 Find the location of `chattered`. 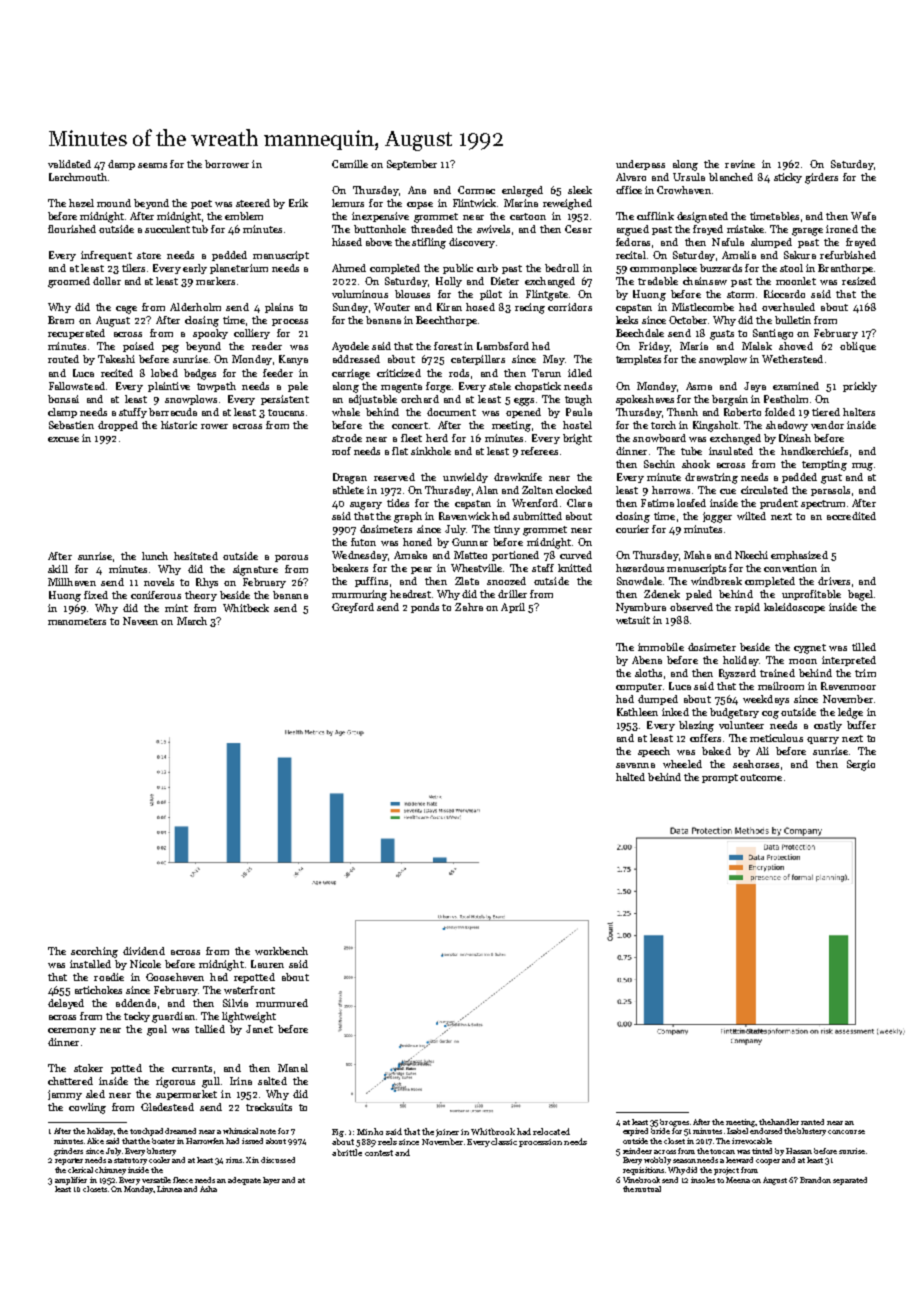

chattered is located at coordinates (70, 1081).
